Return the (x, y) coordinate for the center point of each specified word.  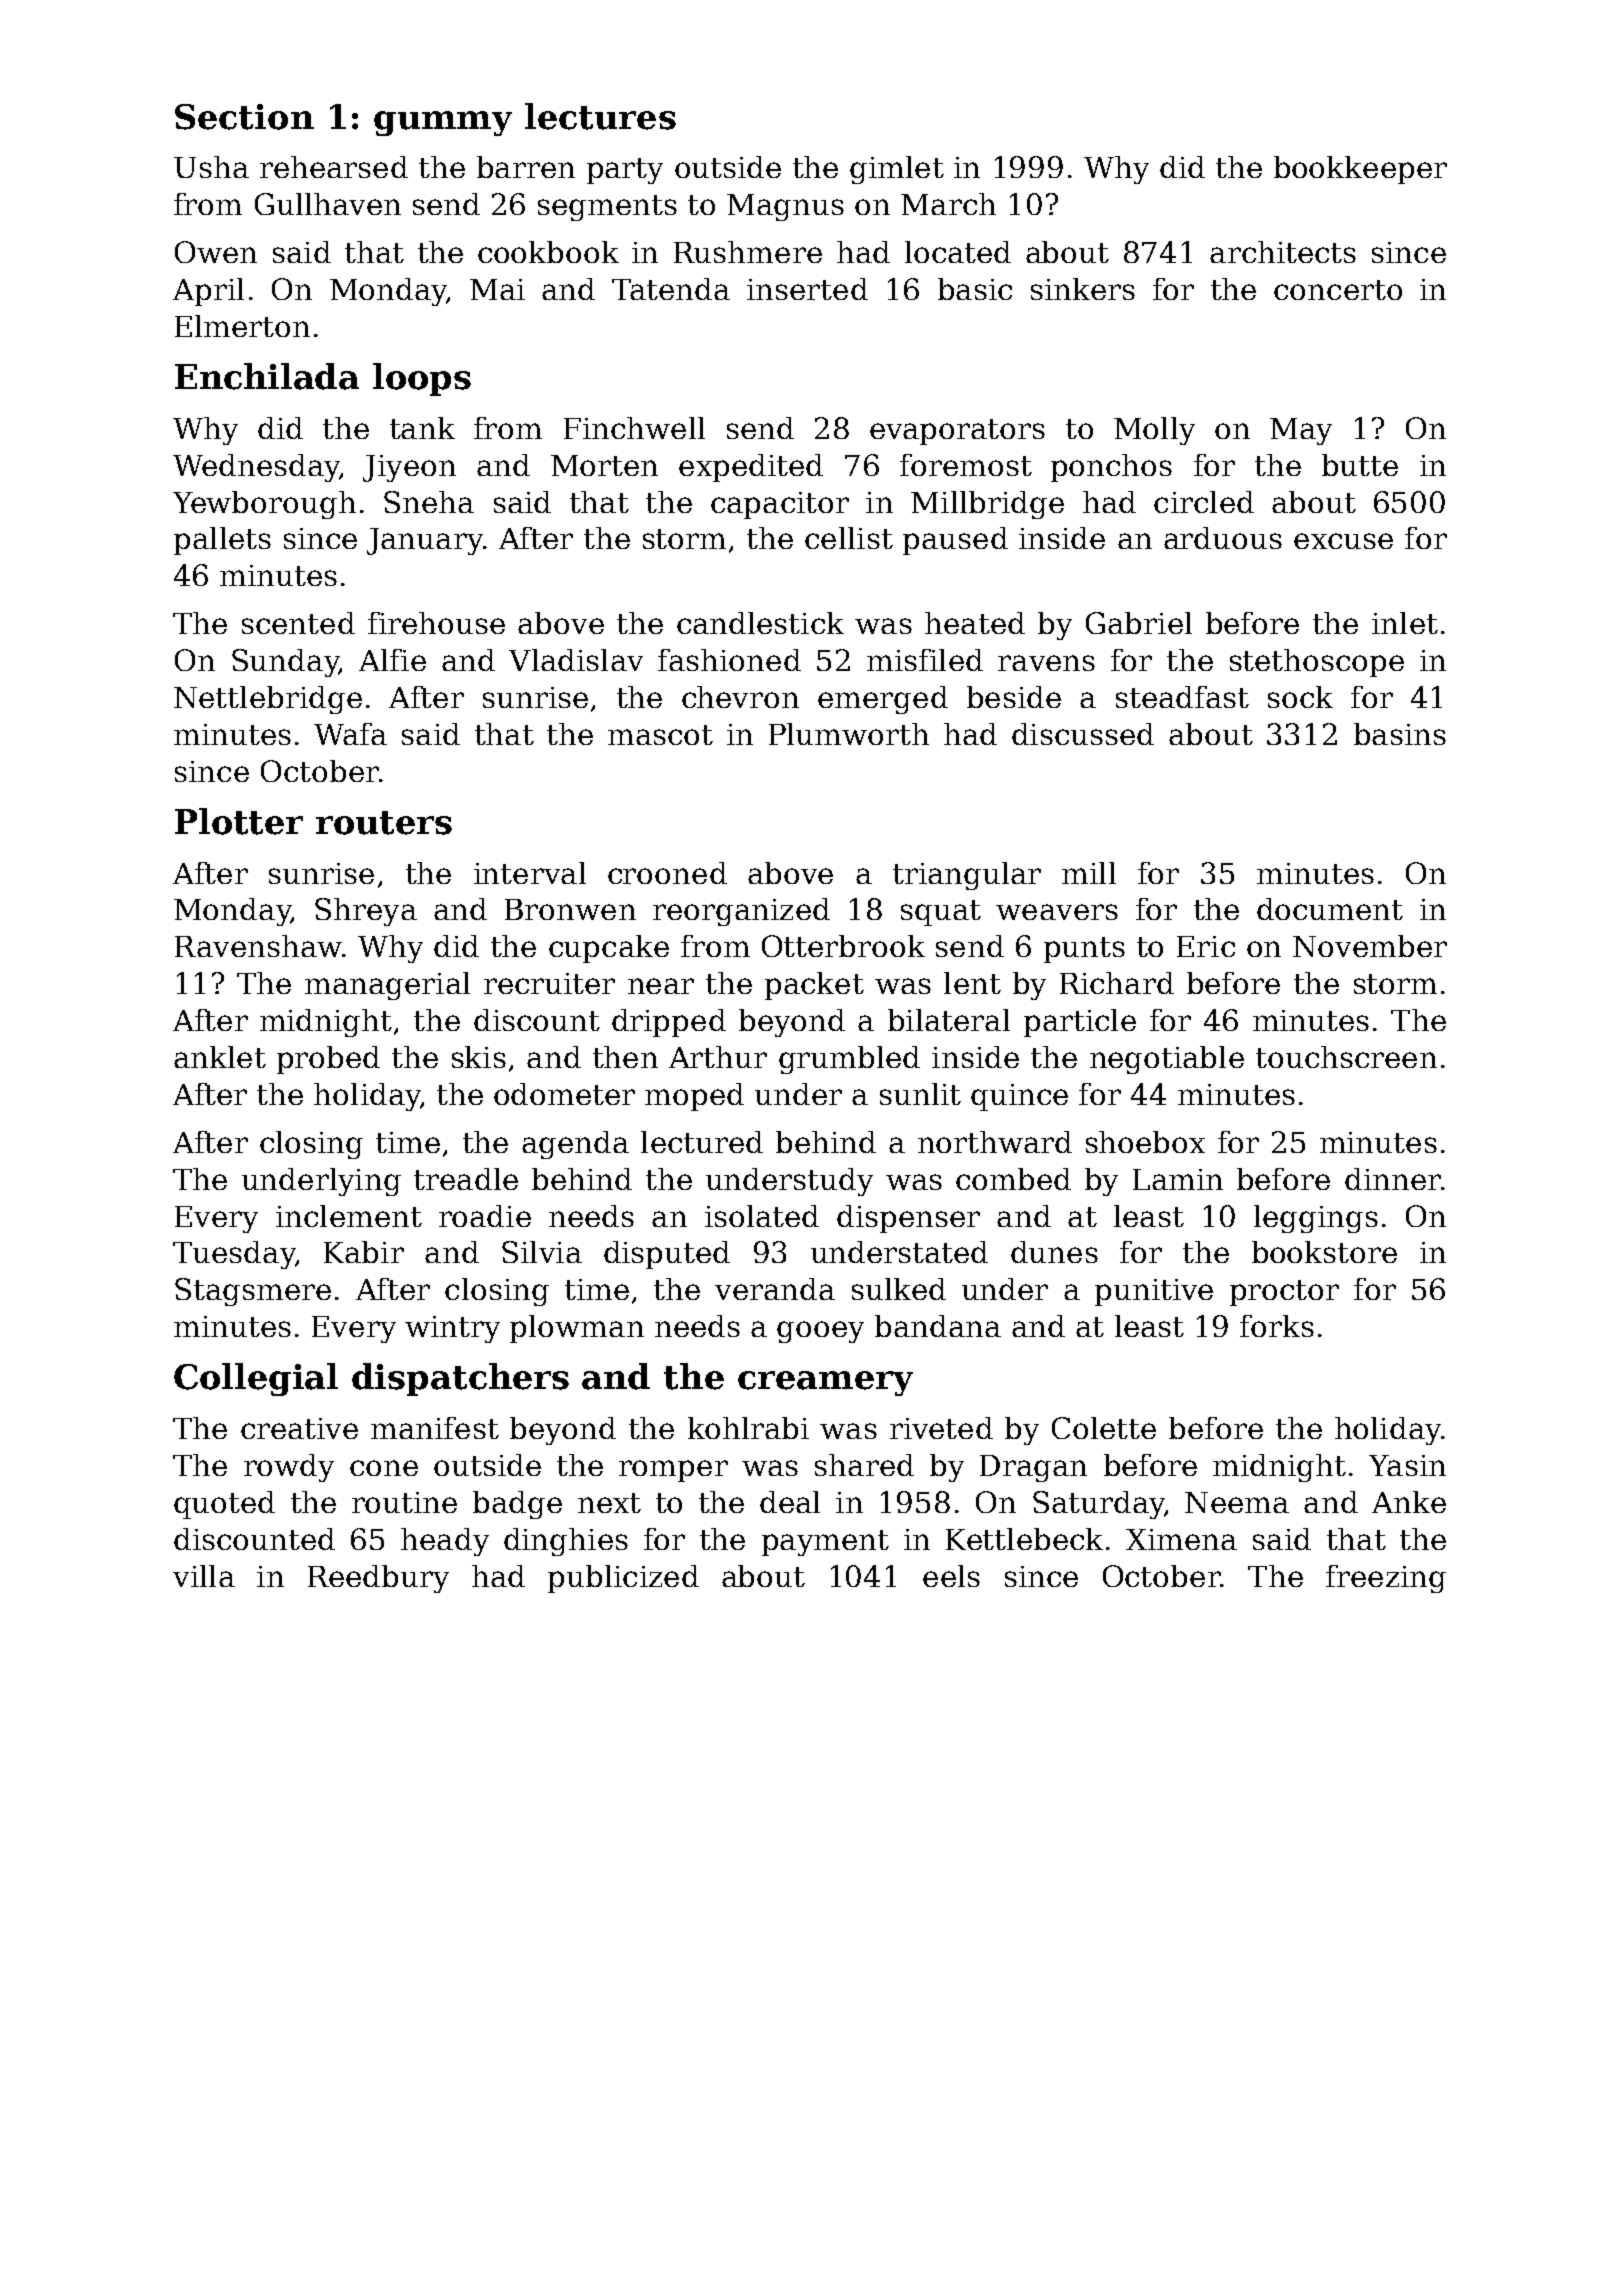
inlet (1405, 623)
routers (384, 823)
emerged (883, 700)
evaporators (957, 432)
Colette (1104, 1428)
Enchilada (267, 376)
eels (951, 1576)
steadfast (1182, 697)
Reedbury (378, 1579)
